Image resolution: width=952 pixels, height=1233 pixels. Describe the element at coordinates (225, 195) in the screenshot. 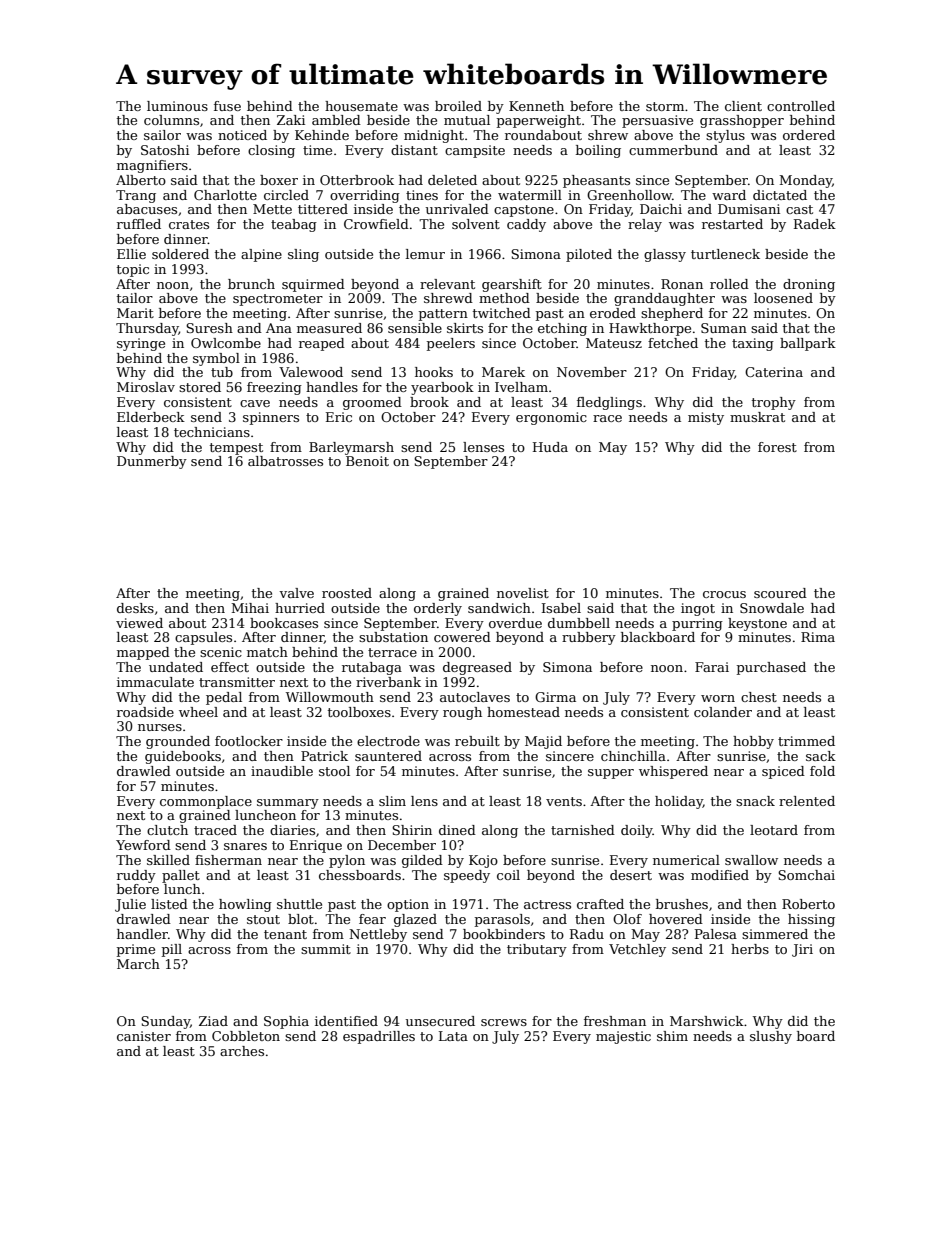

I see `Charlotte` at that location.
